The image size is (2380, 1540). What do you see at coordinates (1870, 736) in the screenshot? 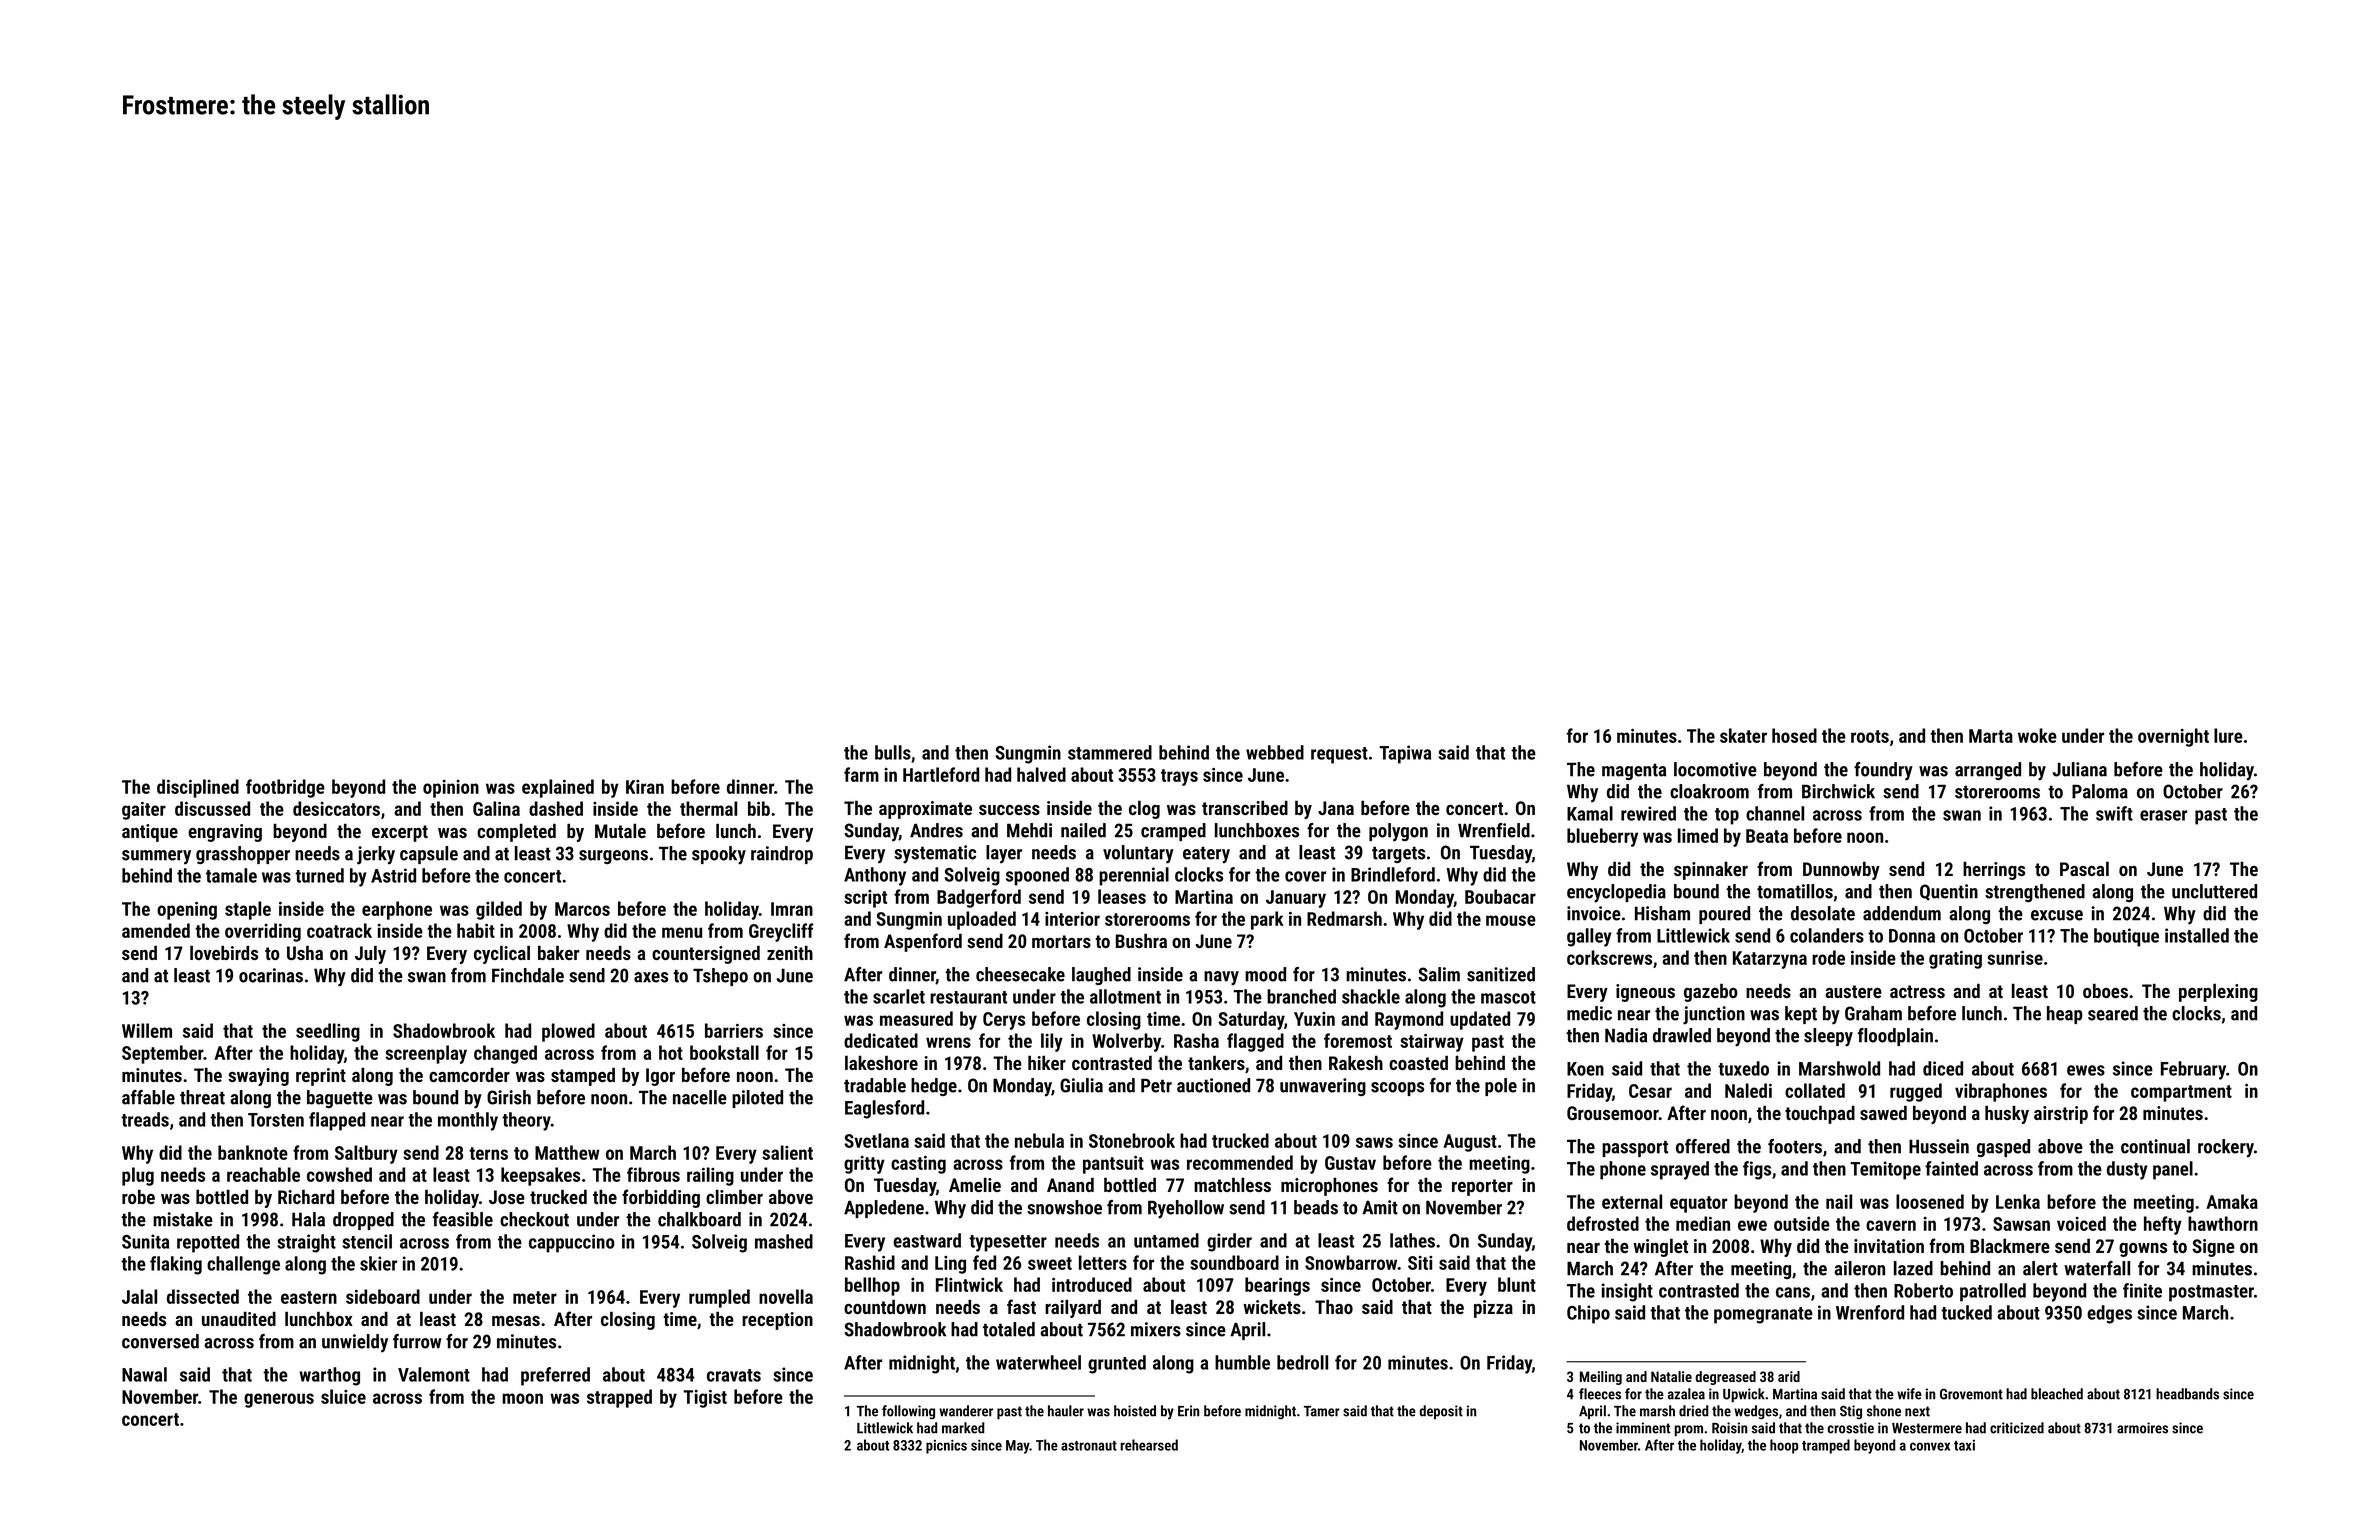
I see `roots` at bounding box center [1870, 736].
